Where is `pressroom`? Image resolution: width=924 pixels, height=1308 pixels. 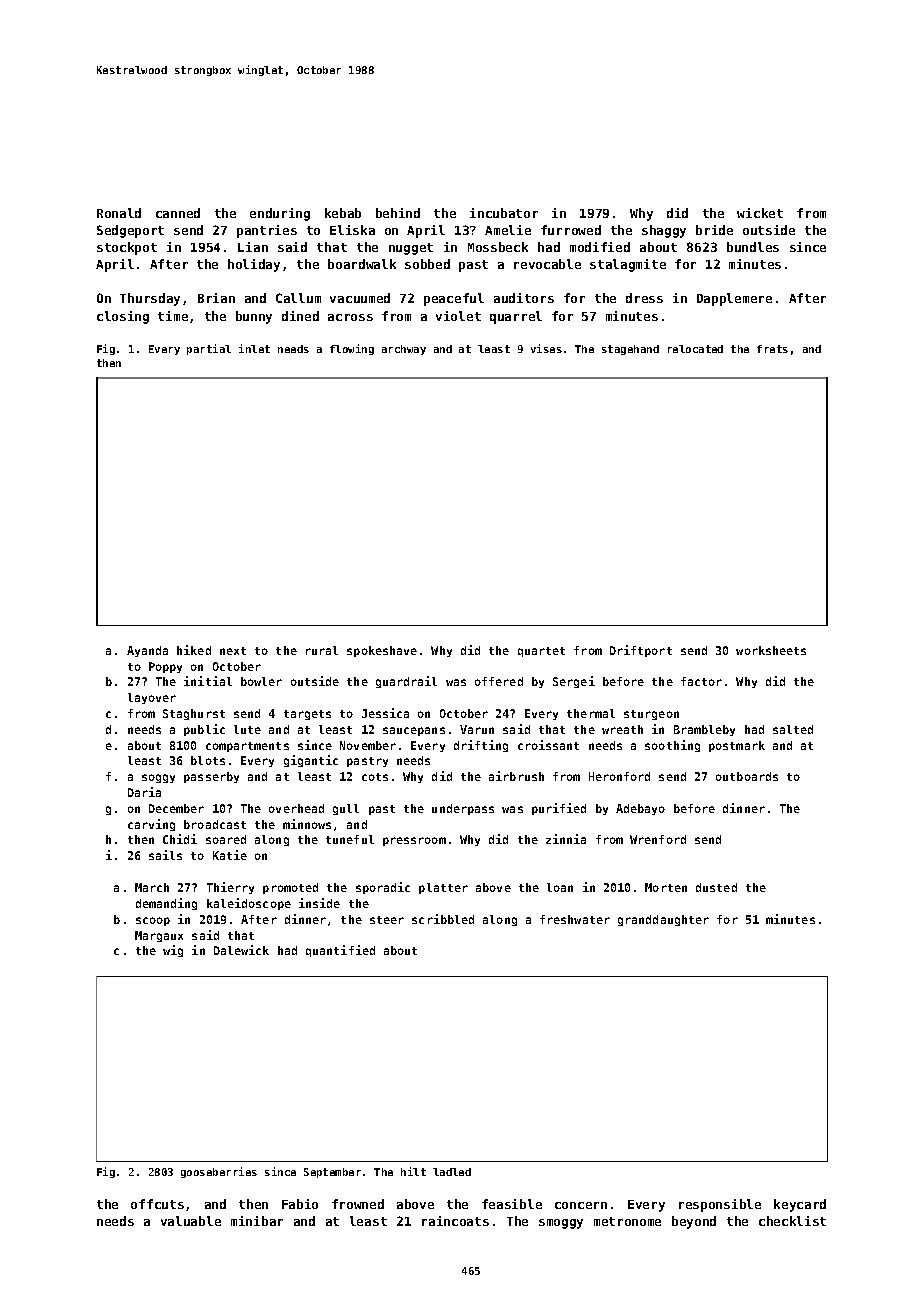 pressroom is located at coordinates (414, 841).
